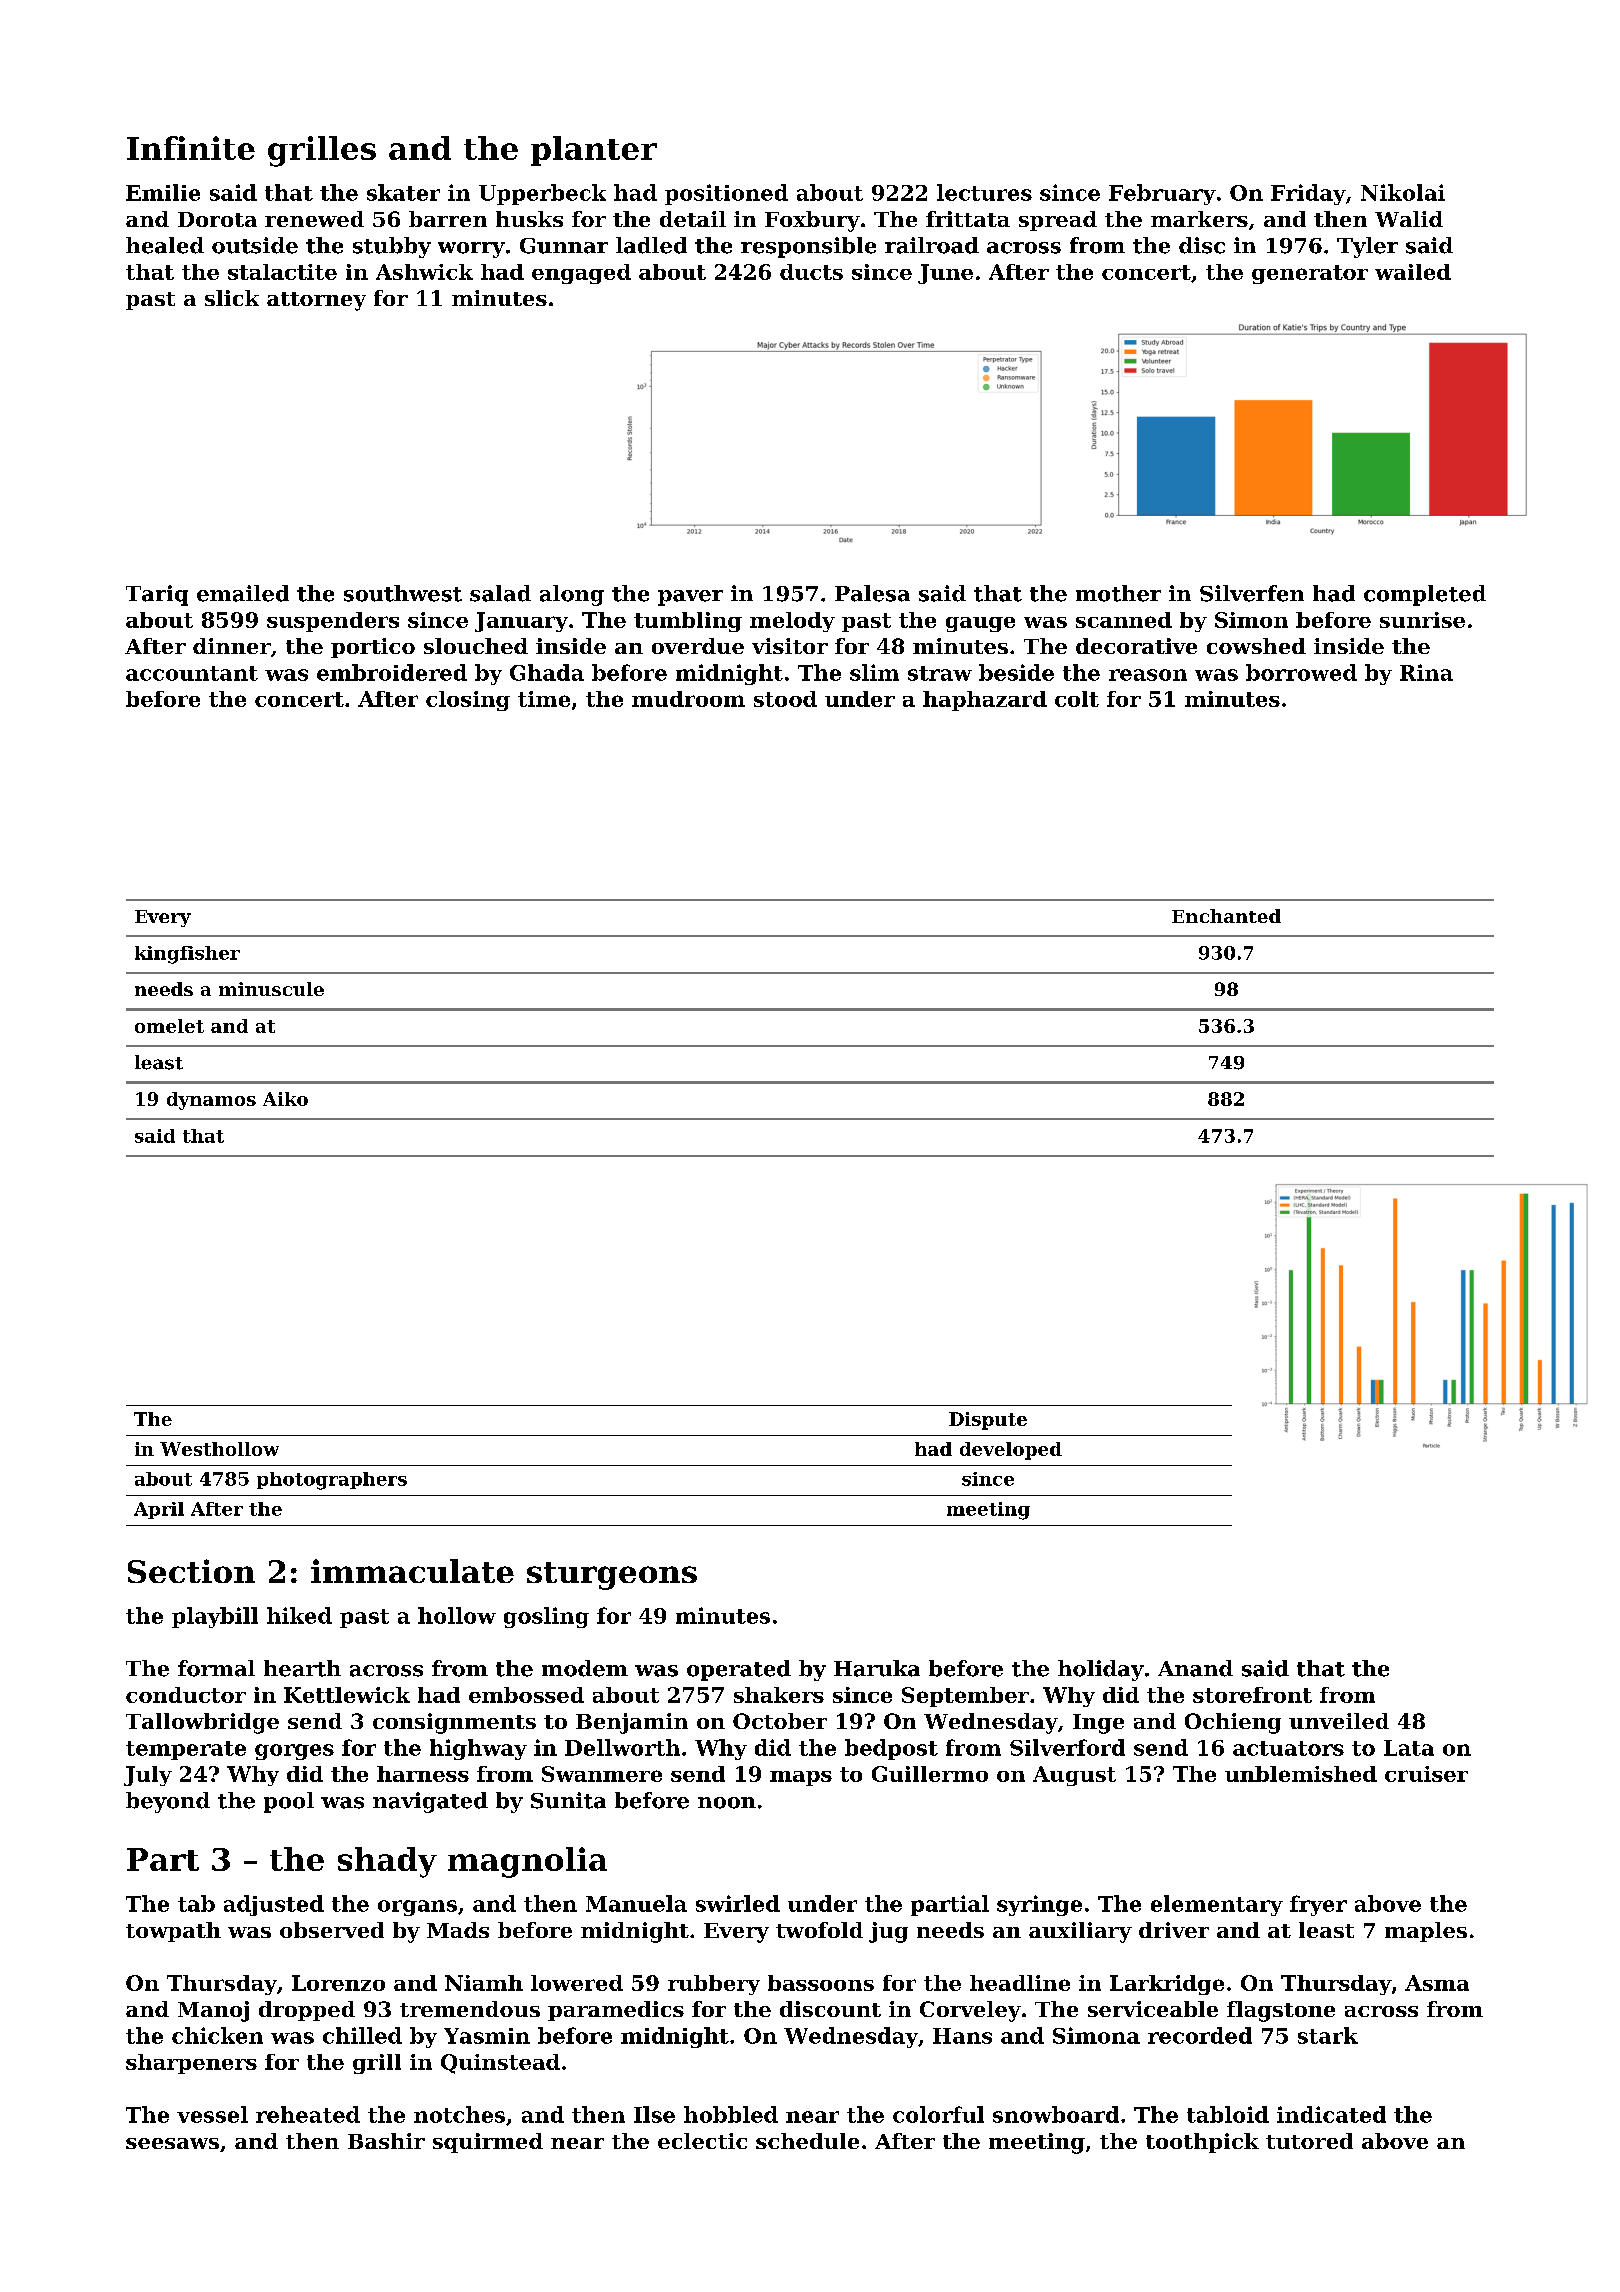 The width and height of the image is (1620, 2292). Describe the element at coordinates (1252, 593) in the image. I see `Silverfen` at that location.
